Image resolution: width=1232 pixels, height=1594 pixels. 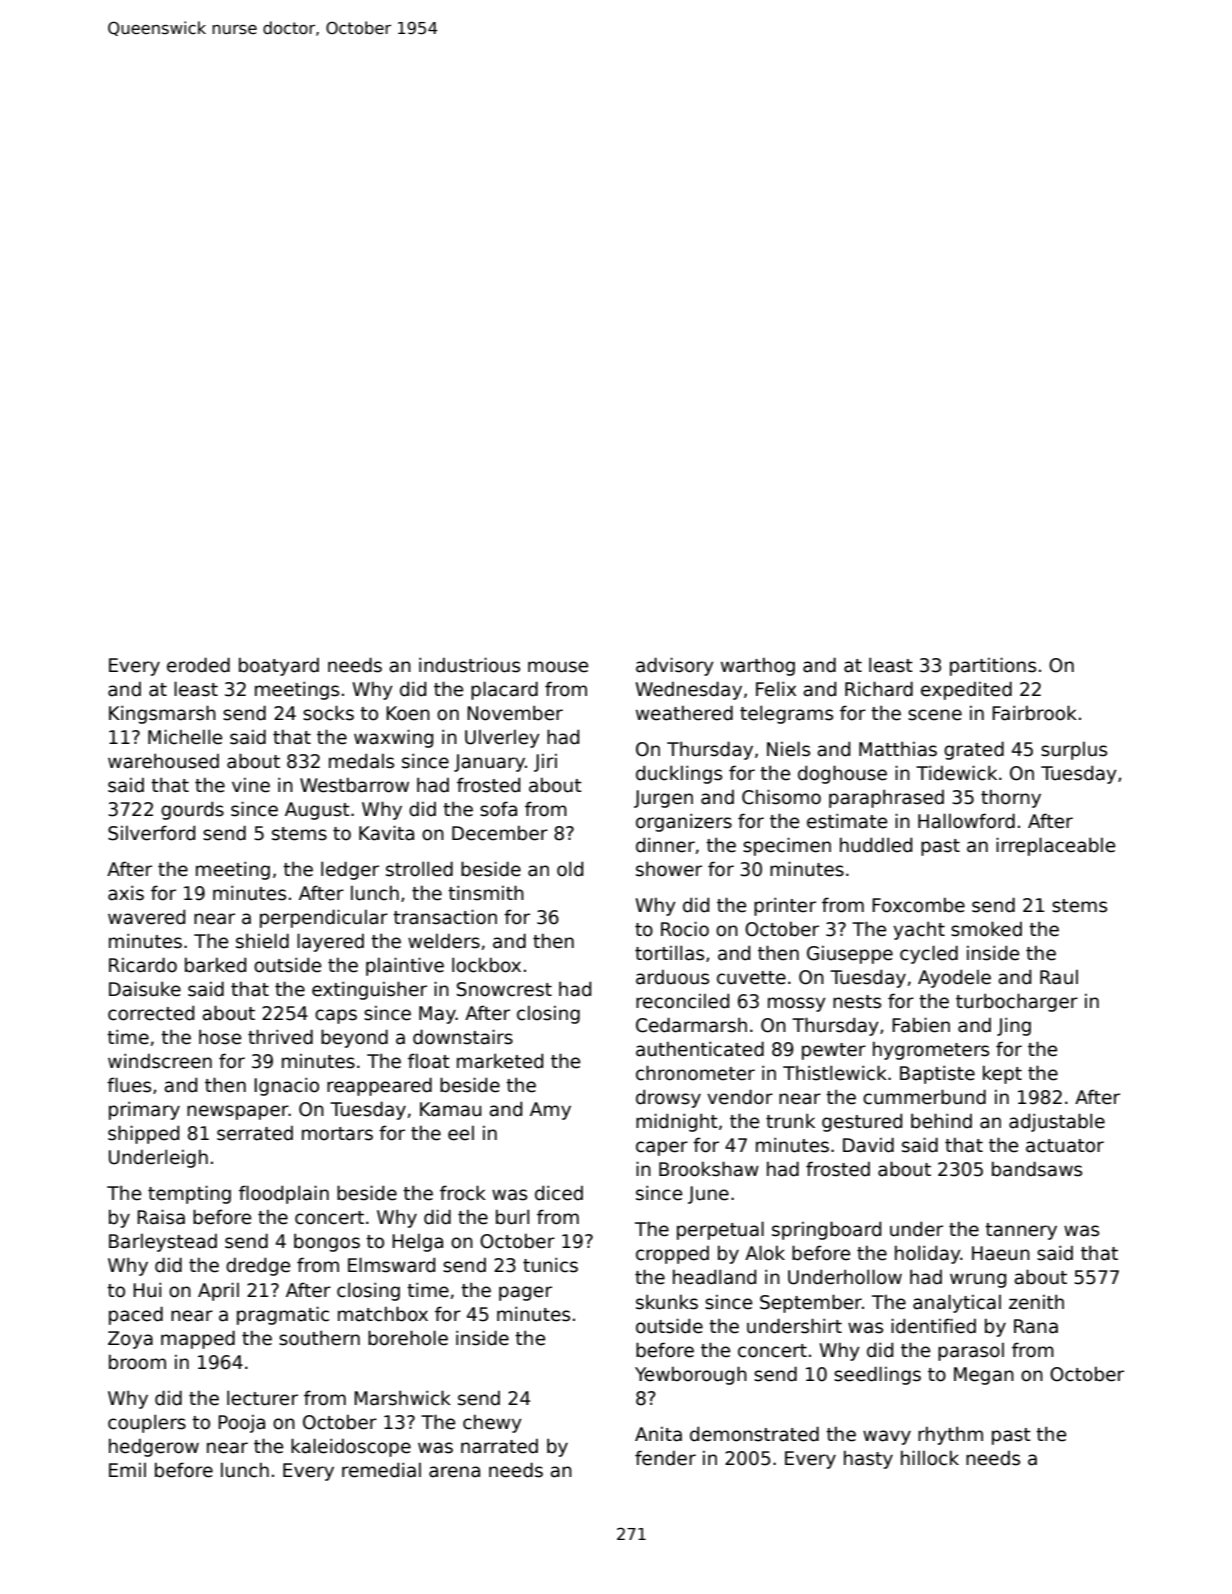 What do you see at coordinates (740, 1097) in the image?
I see `vendor` at bounding box center [740, 1097].
